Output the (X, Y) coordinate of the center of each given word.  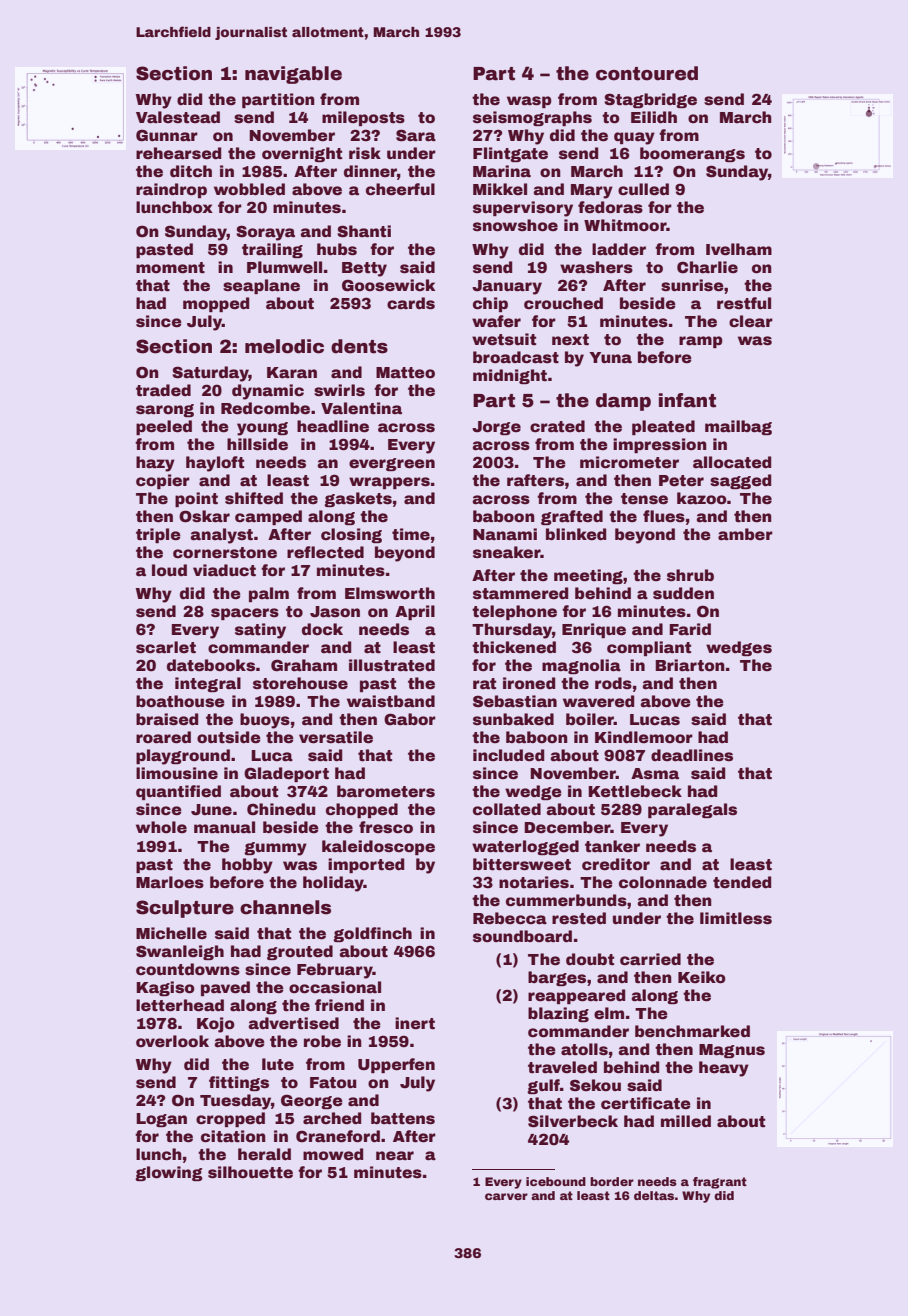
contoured (647, 73)
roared (163, 737)
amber (745, 534)
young (262, 429)
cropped (230, 1119)
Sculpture (185, 909)
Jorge (496, 428)
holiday (333, 884)
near (395, 1156)
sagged (740, 481)
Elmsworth (390, 593)
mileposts (363, 118)
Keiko (702, 977)
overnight (302, 154)
